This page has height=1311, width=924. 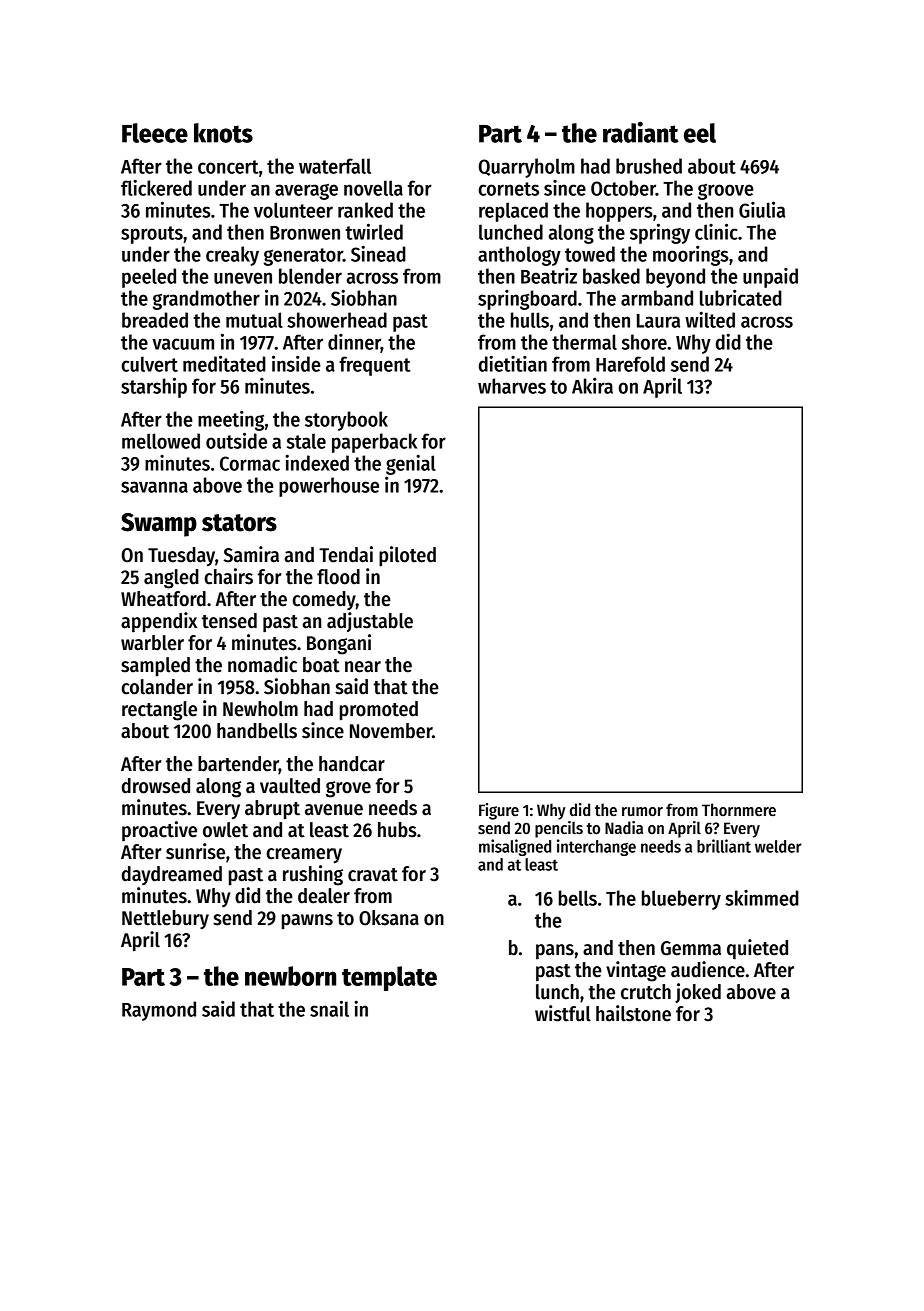 What do you see at coordinates (172, 875) in the page?
I see `daydreamed` at bounding box center [172, 875].
